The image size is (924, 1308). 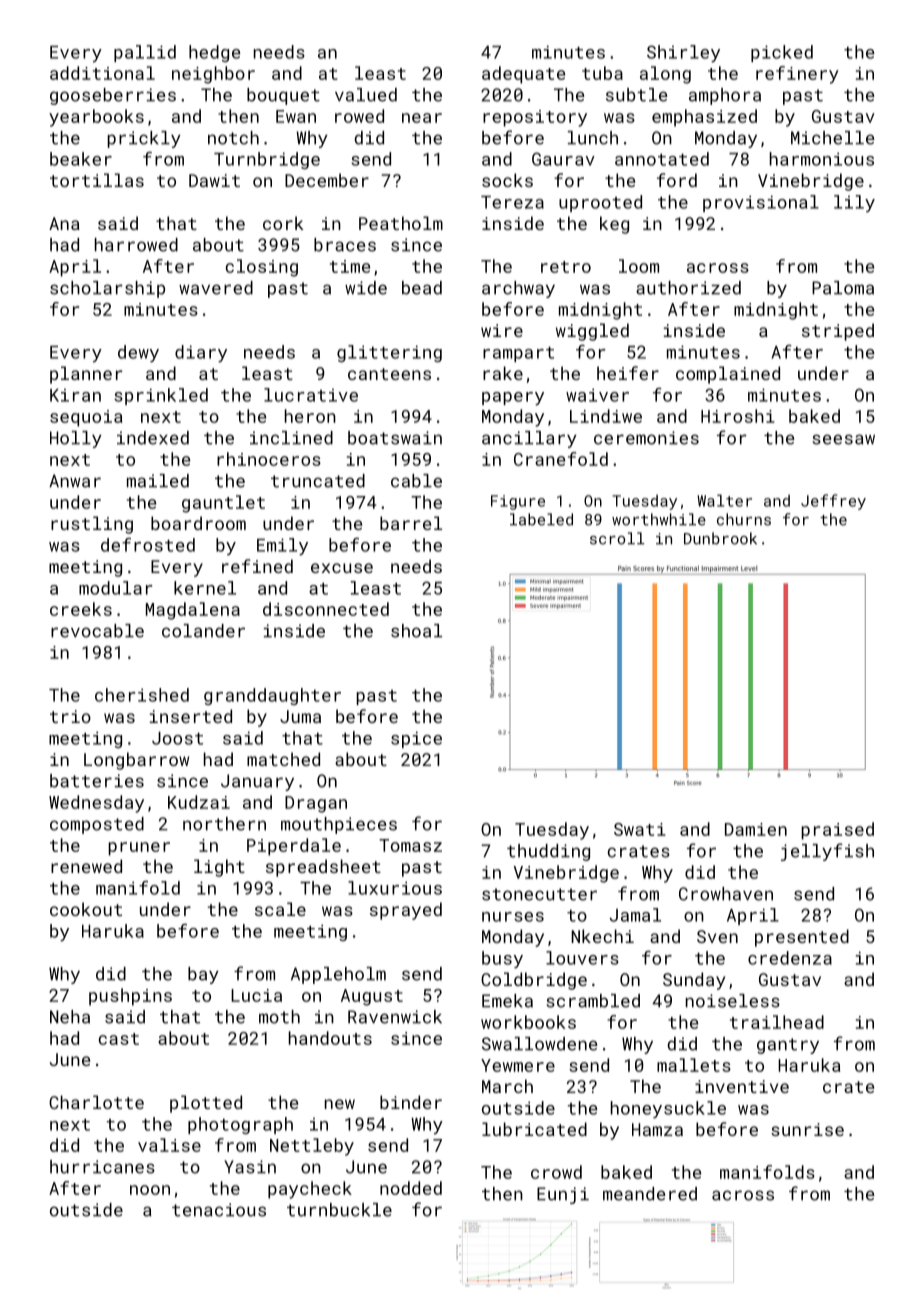 What do you see at coordinates (513, 917) in the page?
I see `nurses` at bounding box center [513, 917].
